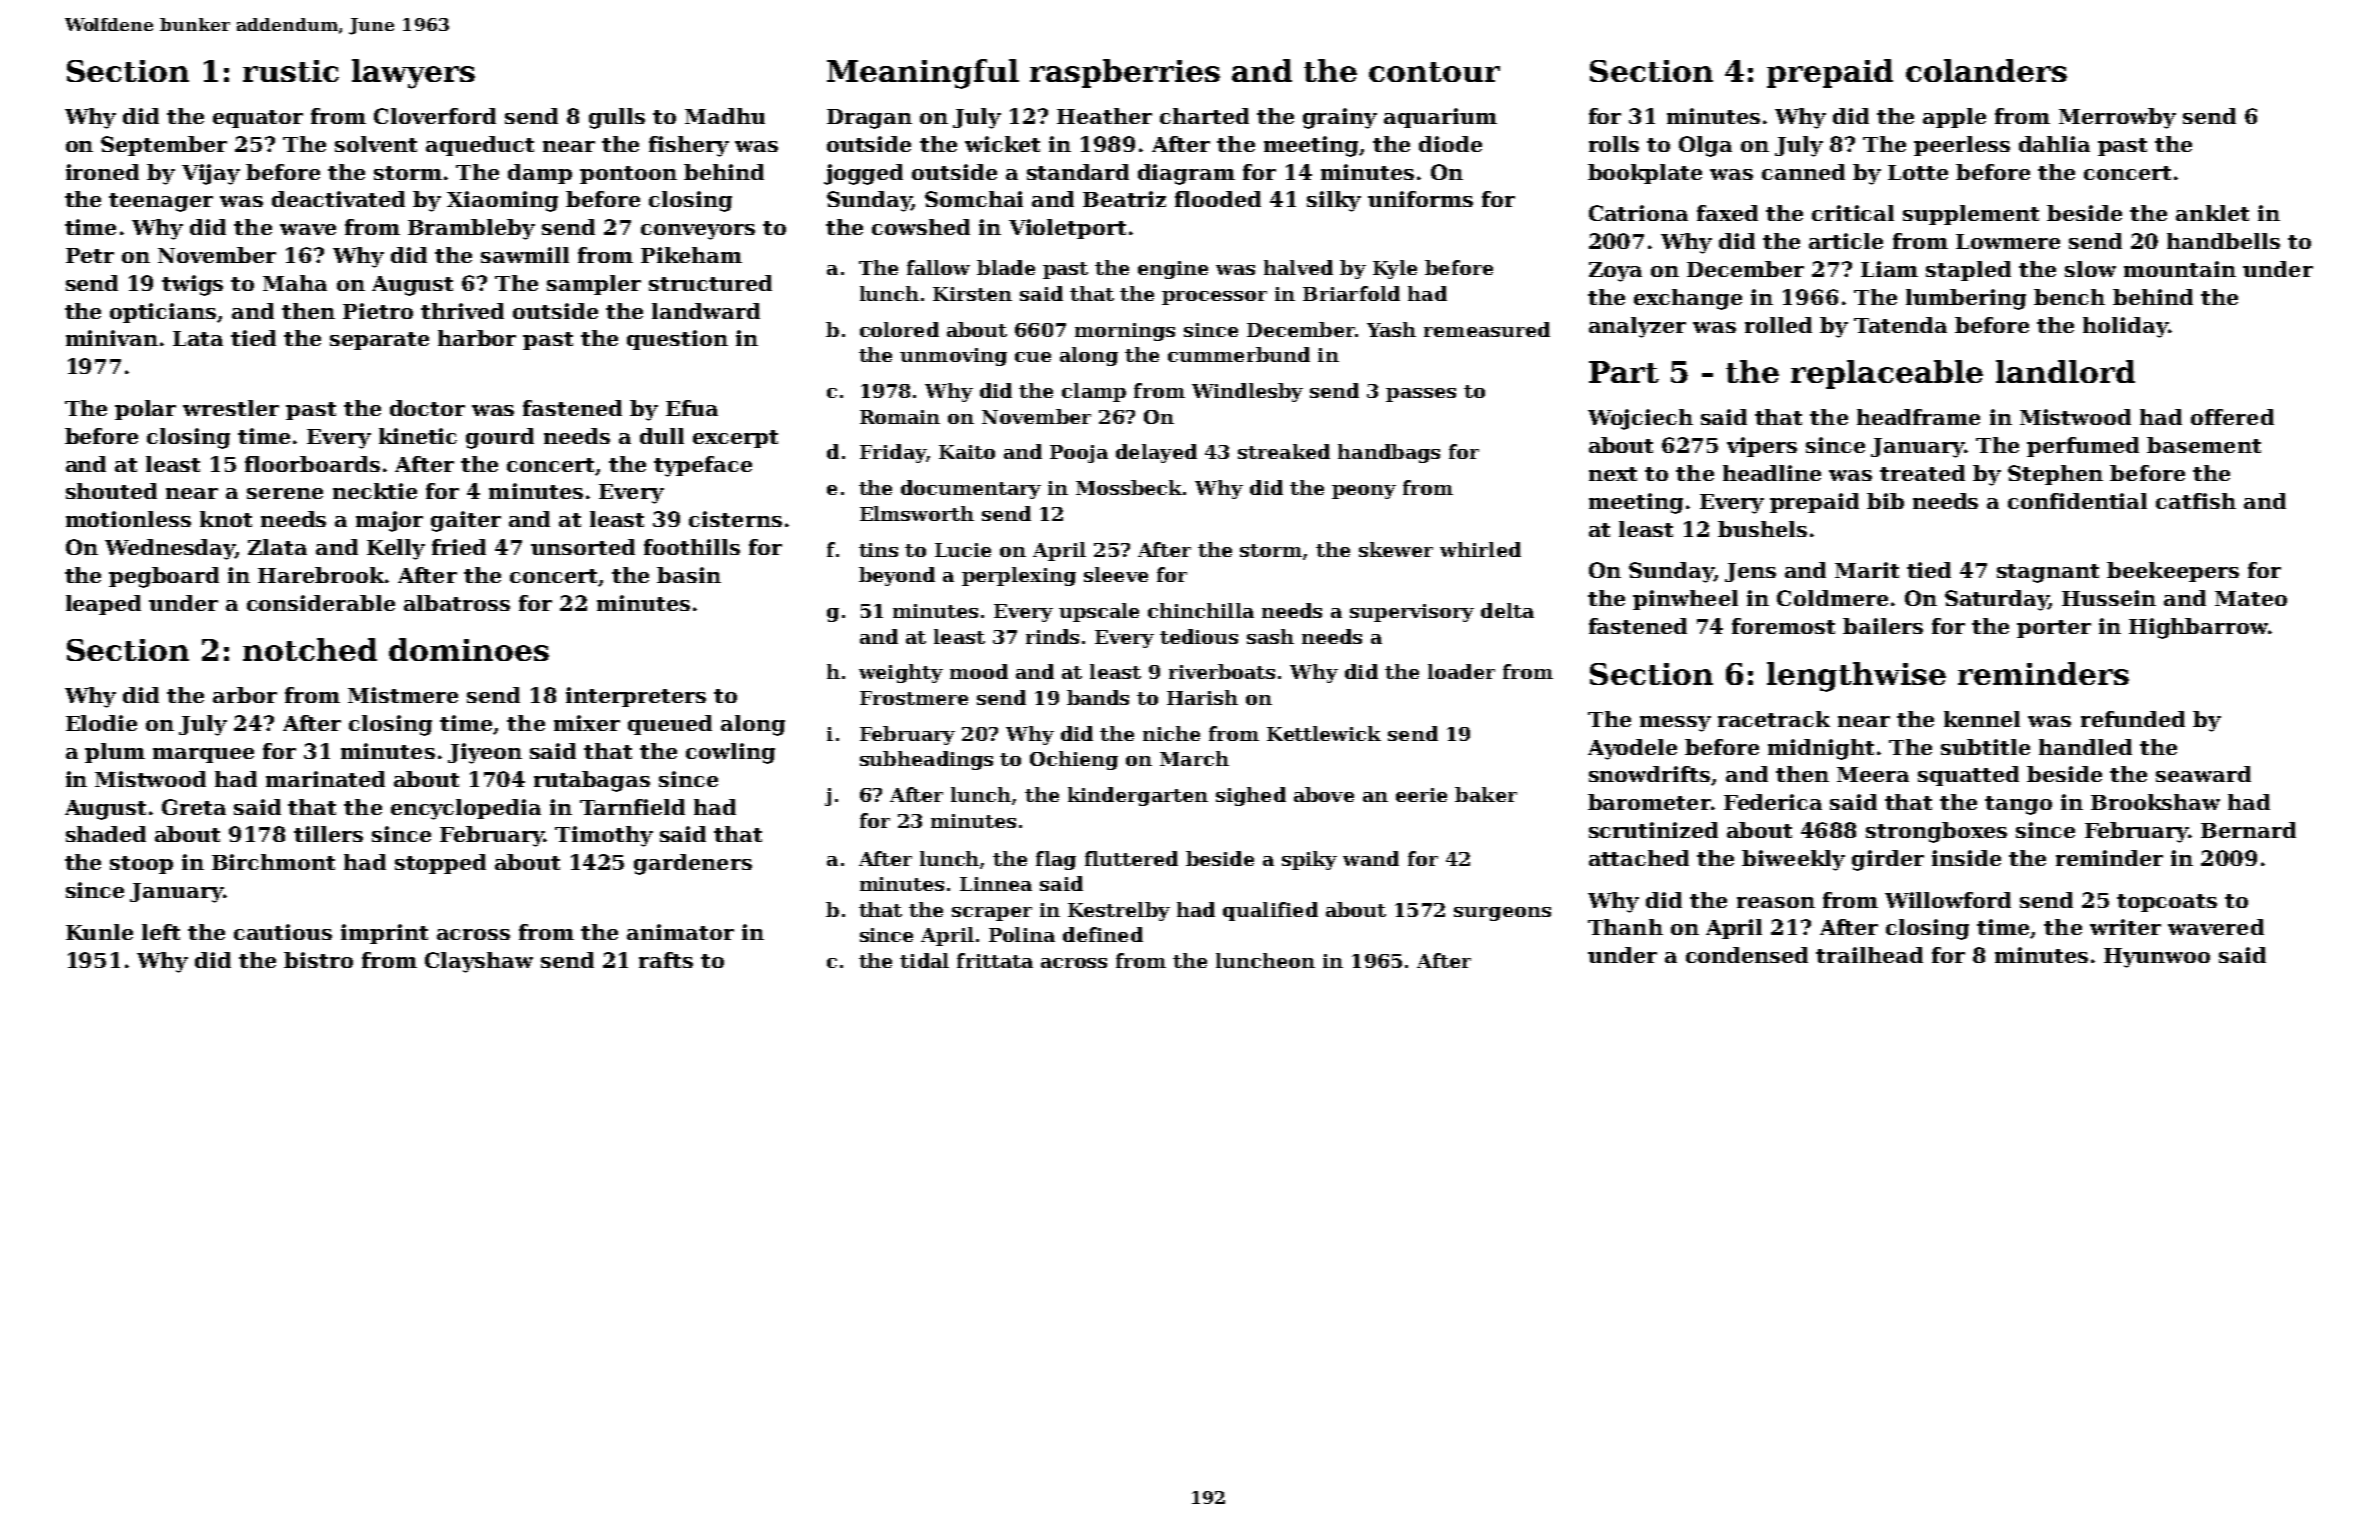 Image resolution: width=2380 pixels, height=1540 pixels. Describe the element at coordinates (1986, 70) in the document. I see `colanders` at that location.
